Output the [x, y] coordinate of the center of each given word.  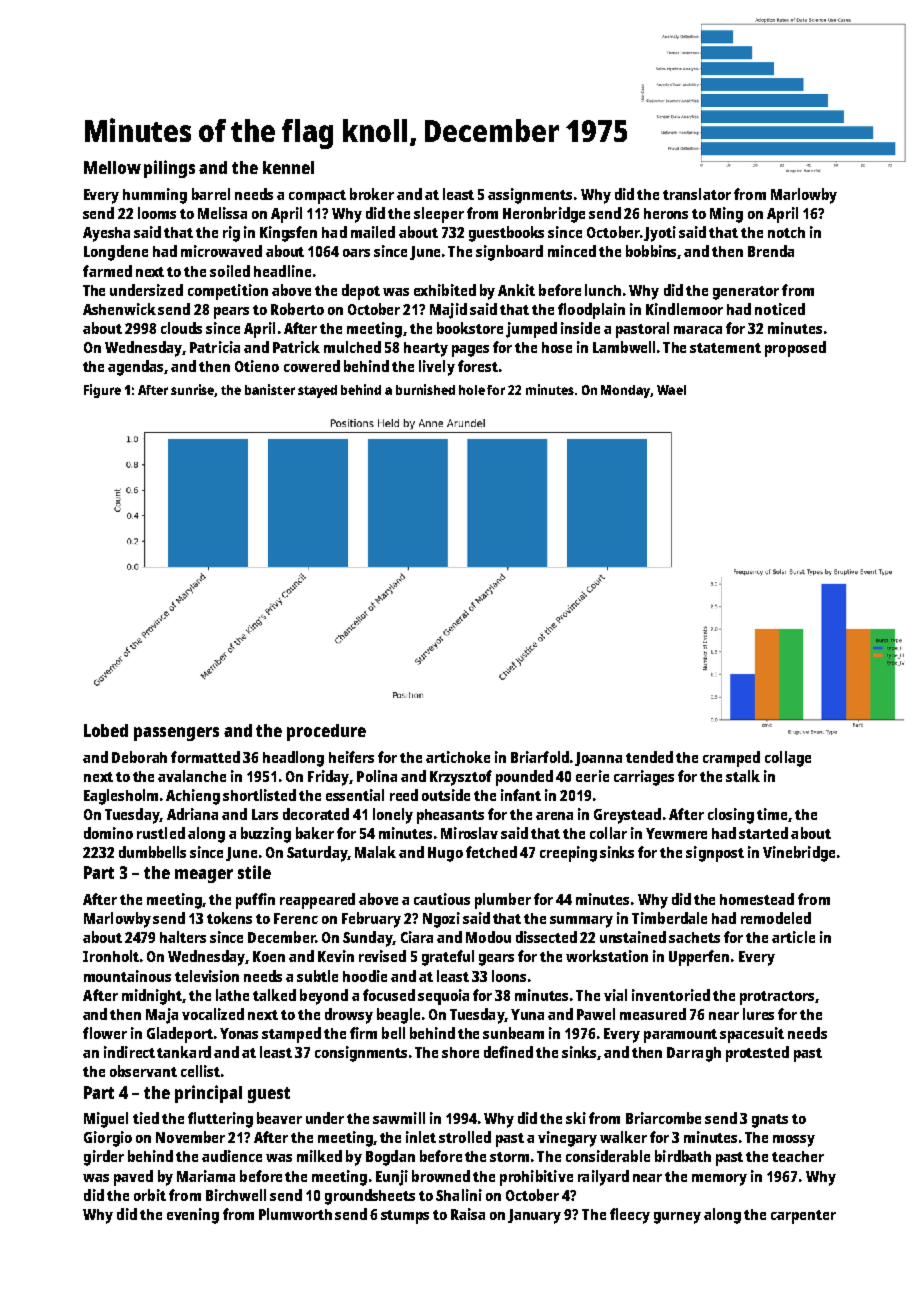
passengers [176, 734]
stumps [405, 1217]
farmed [107, 271]
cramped [731, 759]
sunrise [193, 390]
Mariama [206, 1176]
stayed [317, 391]
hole [472, 390]
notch [786, 232]
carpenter [803, 1217]
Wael [671, 390]
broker [372, 194]
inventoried [671, 995]
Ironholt [111, 956]
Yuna [527, 1014]
